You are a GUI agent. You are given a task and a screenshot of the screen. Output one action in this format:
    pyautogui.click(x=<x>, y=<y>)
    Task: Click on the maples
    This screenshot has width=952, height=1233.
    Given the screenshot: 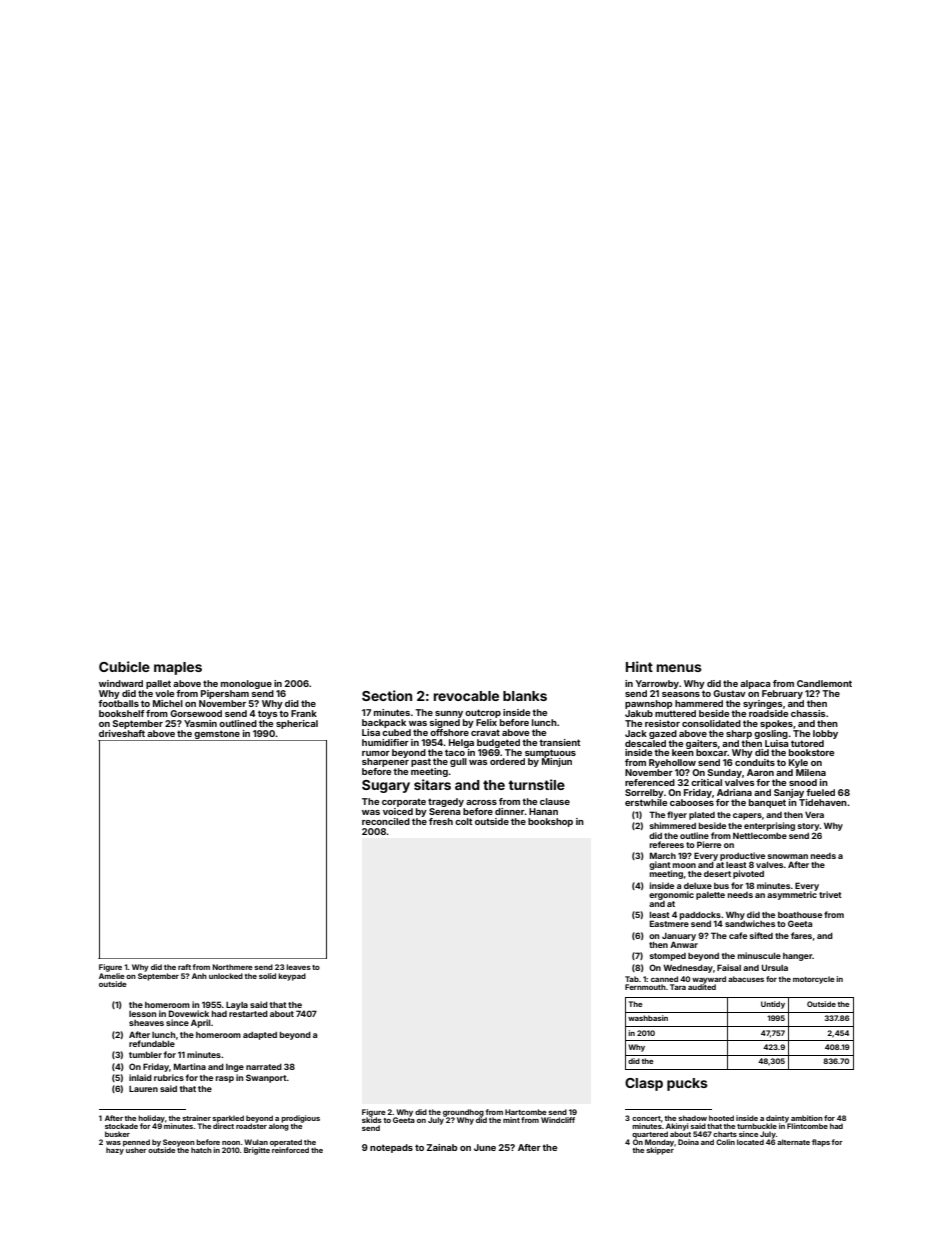 What is the action you would take?
    pyautogui.click(x=178, y=668)
